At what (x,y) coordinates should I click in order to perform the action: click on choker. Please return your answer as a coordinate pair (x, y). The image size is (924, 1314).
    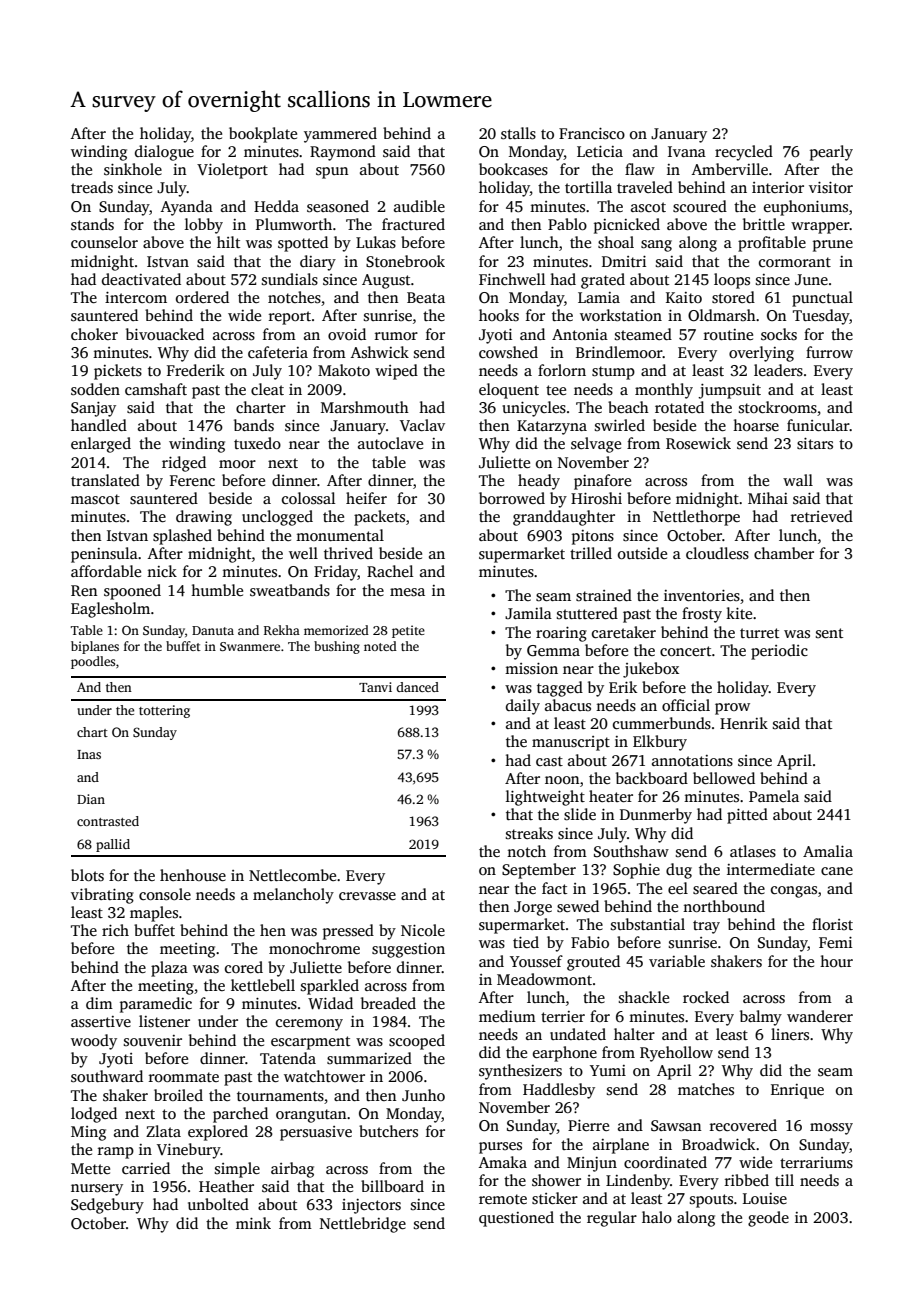
    Looking at the image, I should click on (94, 334).
